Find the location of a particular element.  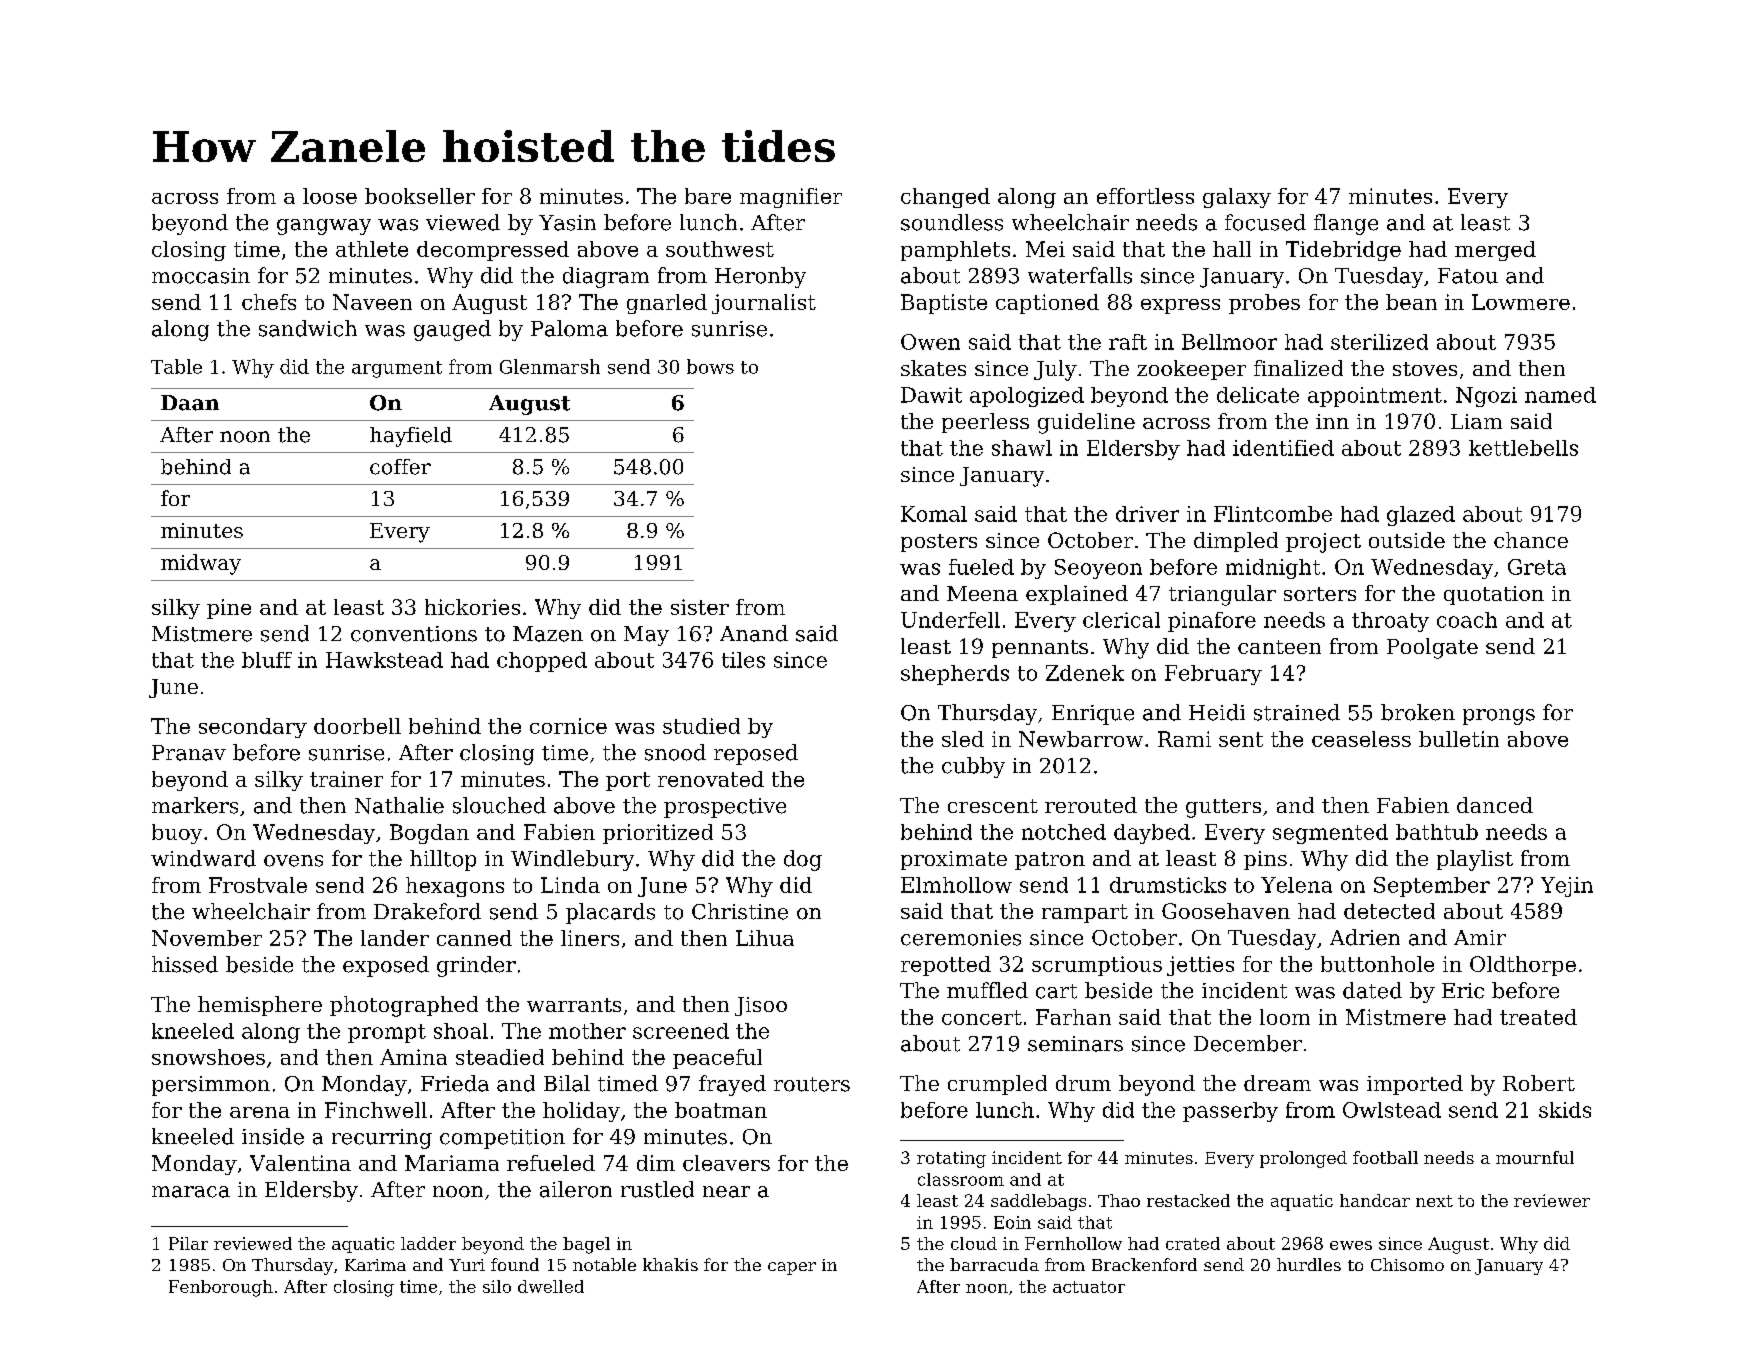

Karima is located at coordinates (375, 1265).
